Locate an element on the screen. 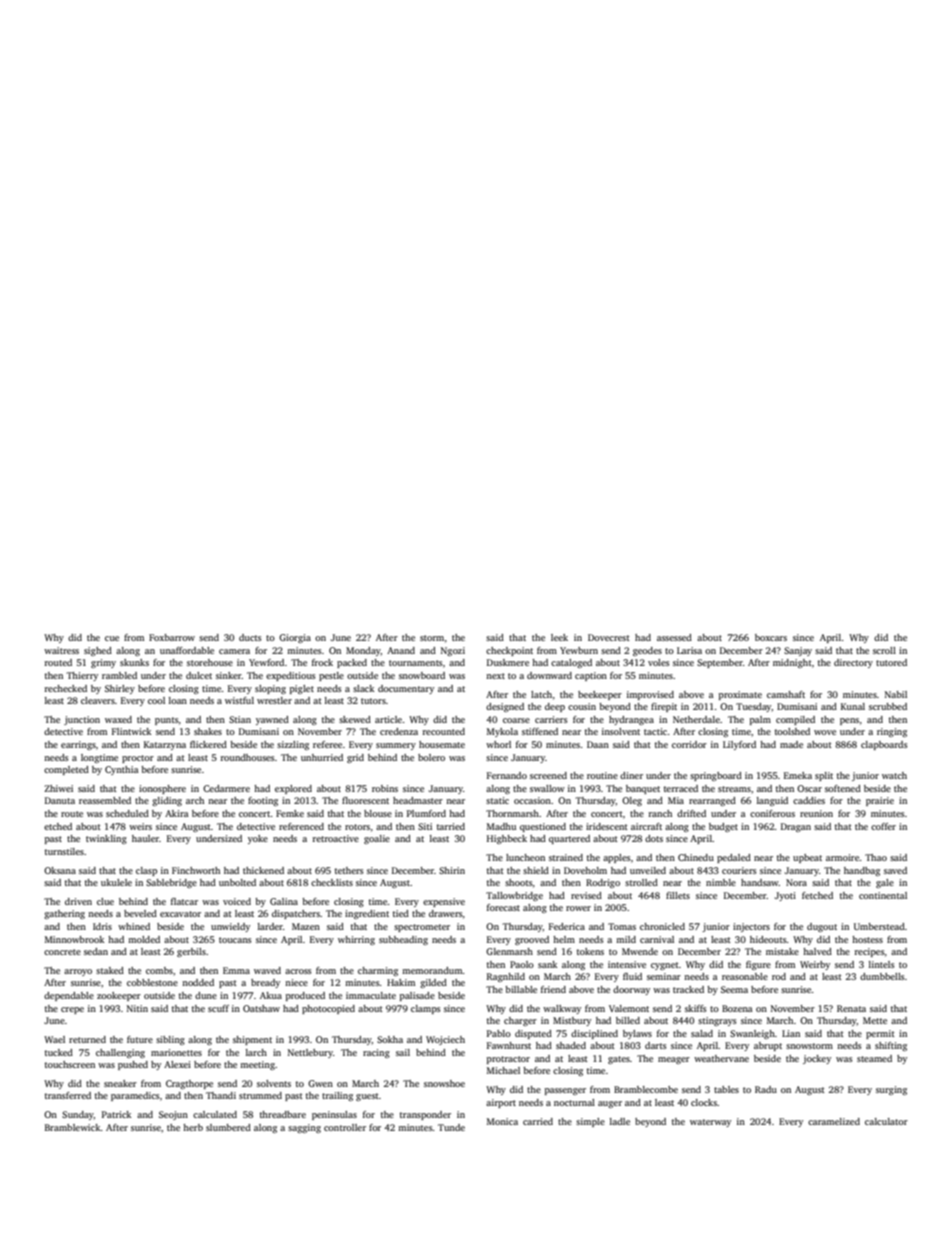  upbeat is located at coordinates (807, 858).
